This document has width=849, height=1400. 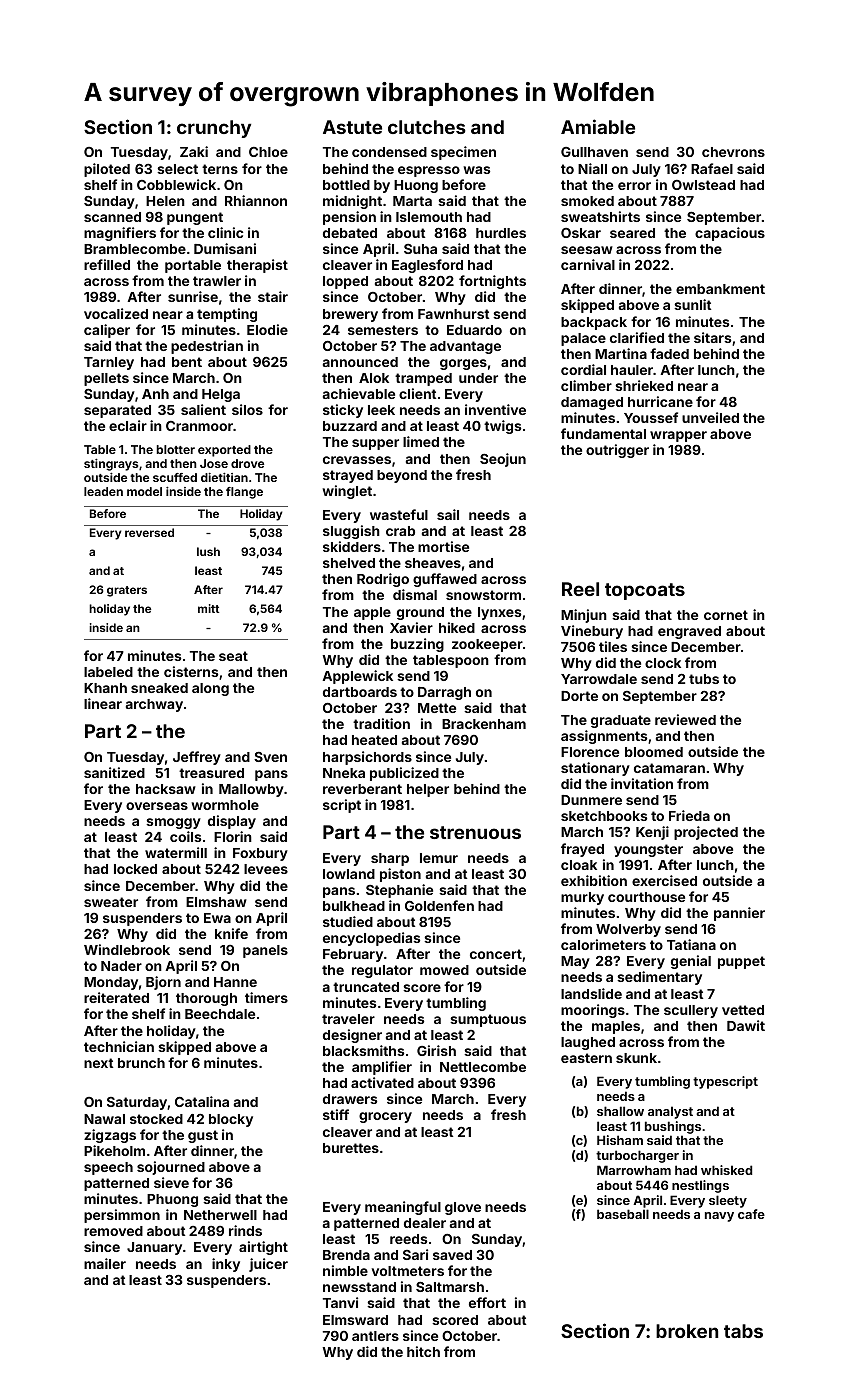 What do you see at coordinates (353, 955) in the document?
I see `February` at bounding box center [353, 955].
